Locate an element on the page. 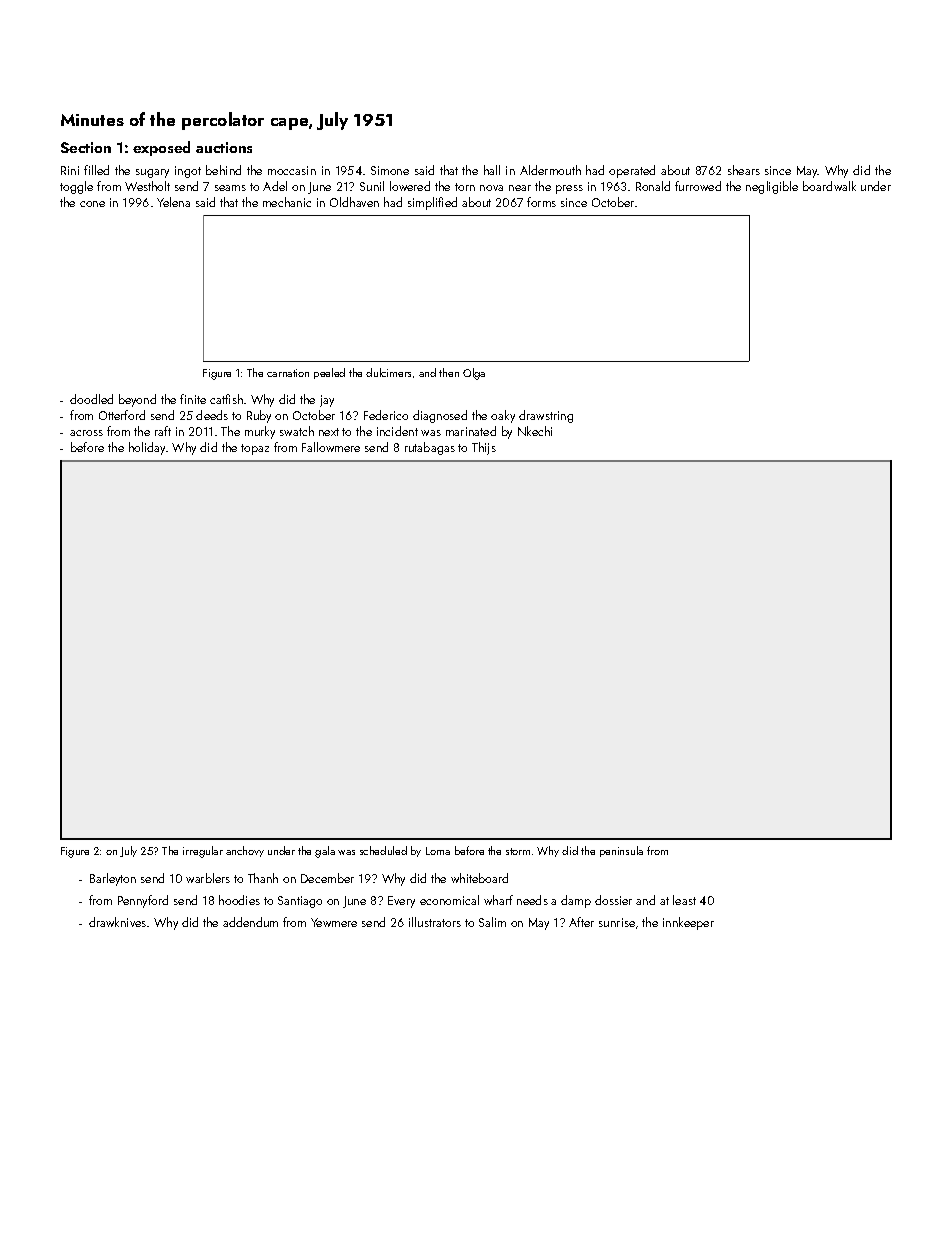 Image resolution: width=952 pixels, height=1233 pixels. holiday is located at coordinates (147, 448).
